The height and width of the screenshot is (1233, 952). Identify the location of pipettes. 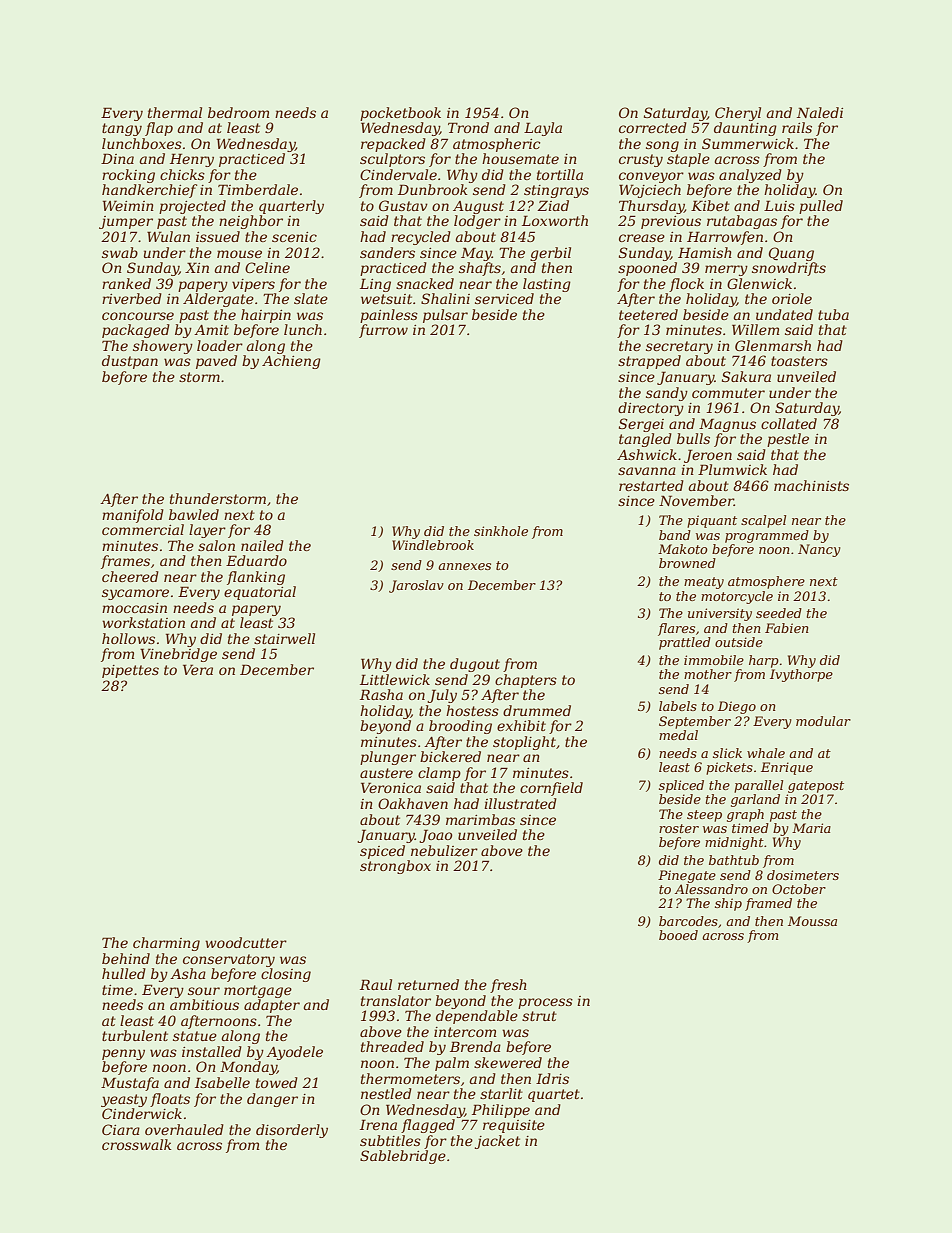
(130, 671).
